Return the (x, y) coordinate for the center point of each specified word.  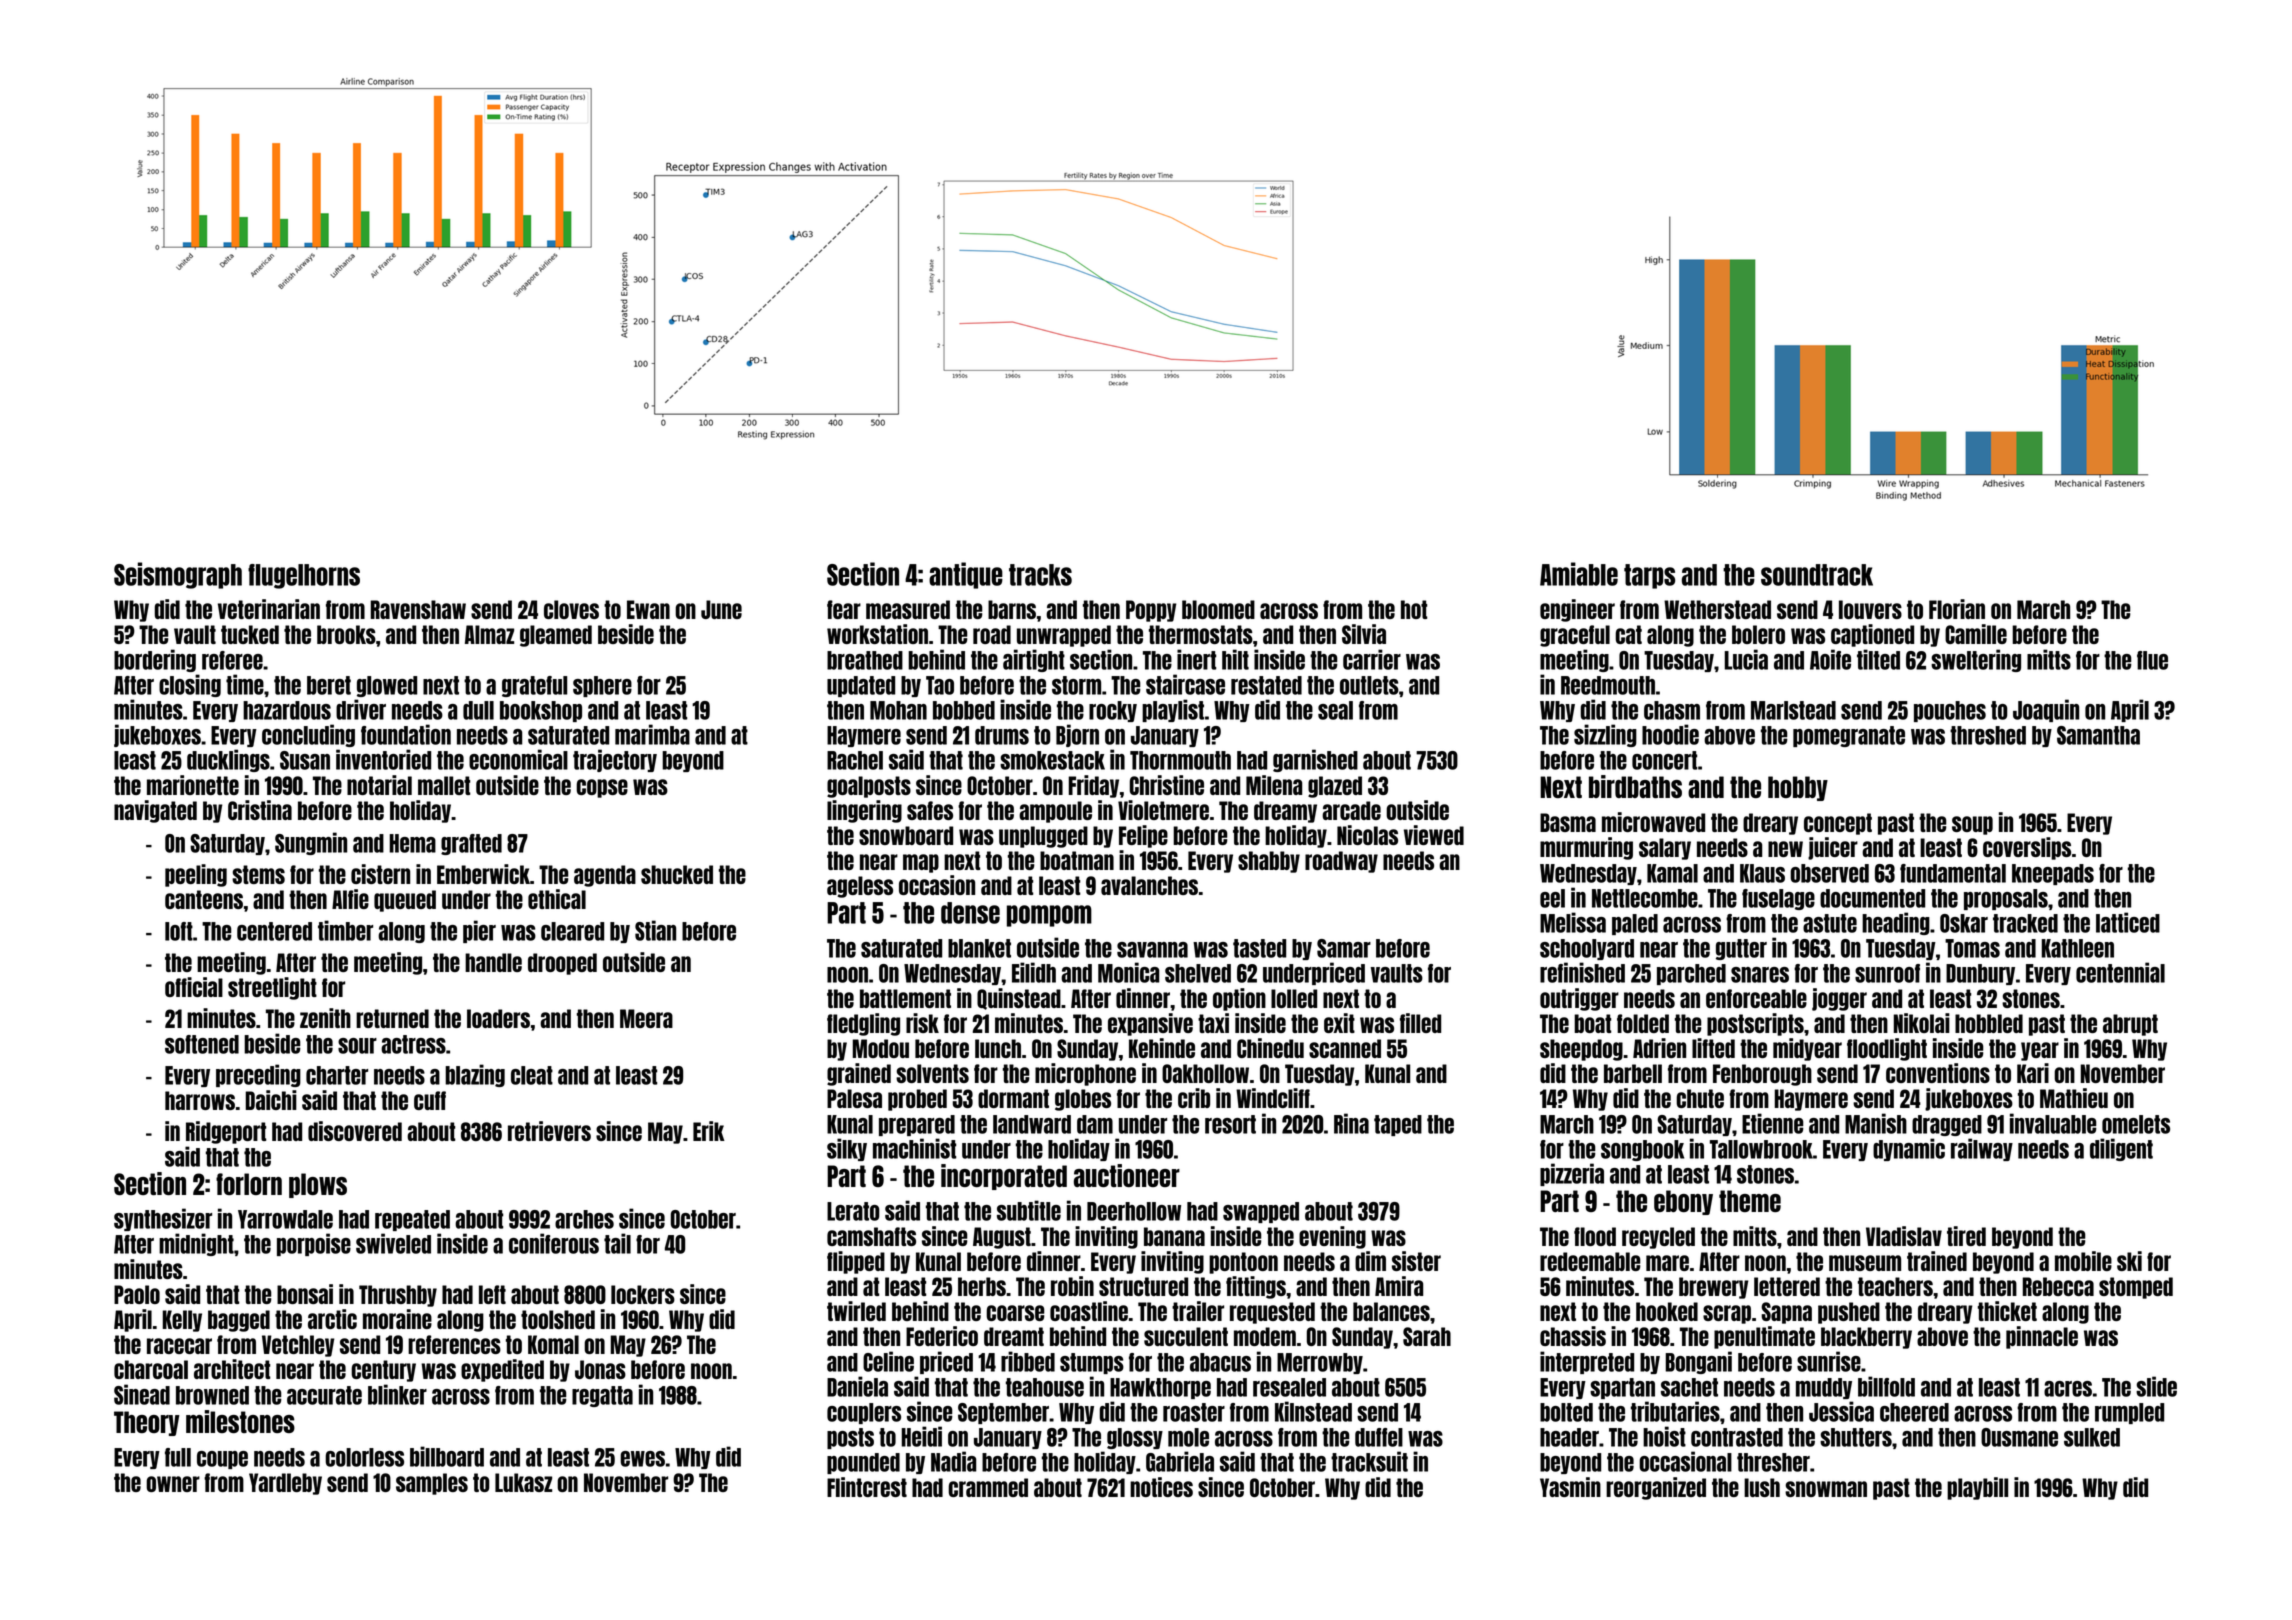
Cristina (260, 810)
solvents (932, 1073)
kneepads (2053, 874)
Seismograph (178, 575)
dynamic (1909, 1149)
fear (844, 609)
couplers (864, 1413)
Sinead (142, 1394)
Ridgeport (226, 1132)
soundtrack (1817, 575)
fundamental (1953, 873)
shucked (677, 874)
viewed (1434, 835)
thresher (1773, 1462)
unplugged (1043, 837)
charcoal (151, 1369)
